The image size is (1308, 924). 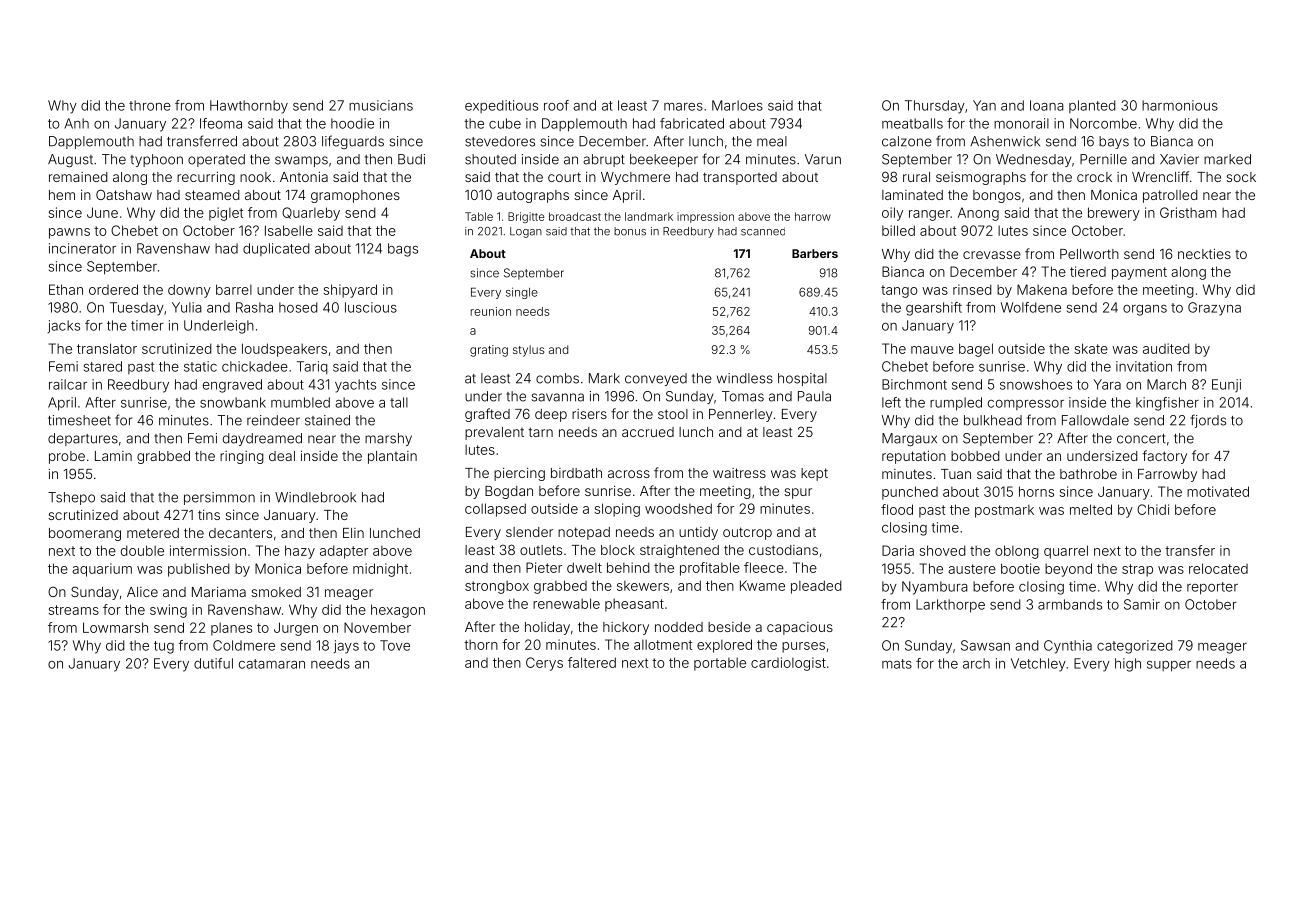 I want to click on Marloes, so click(x=737, y=105).
